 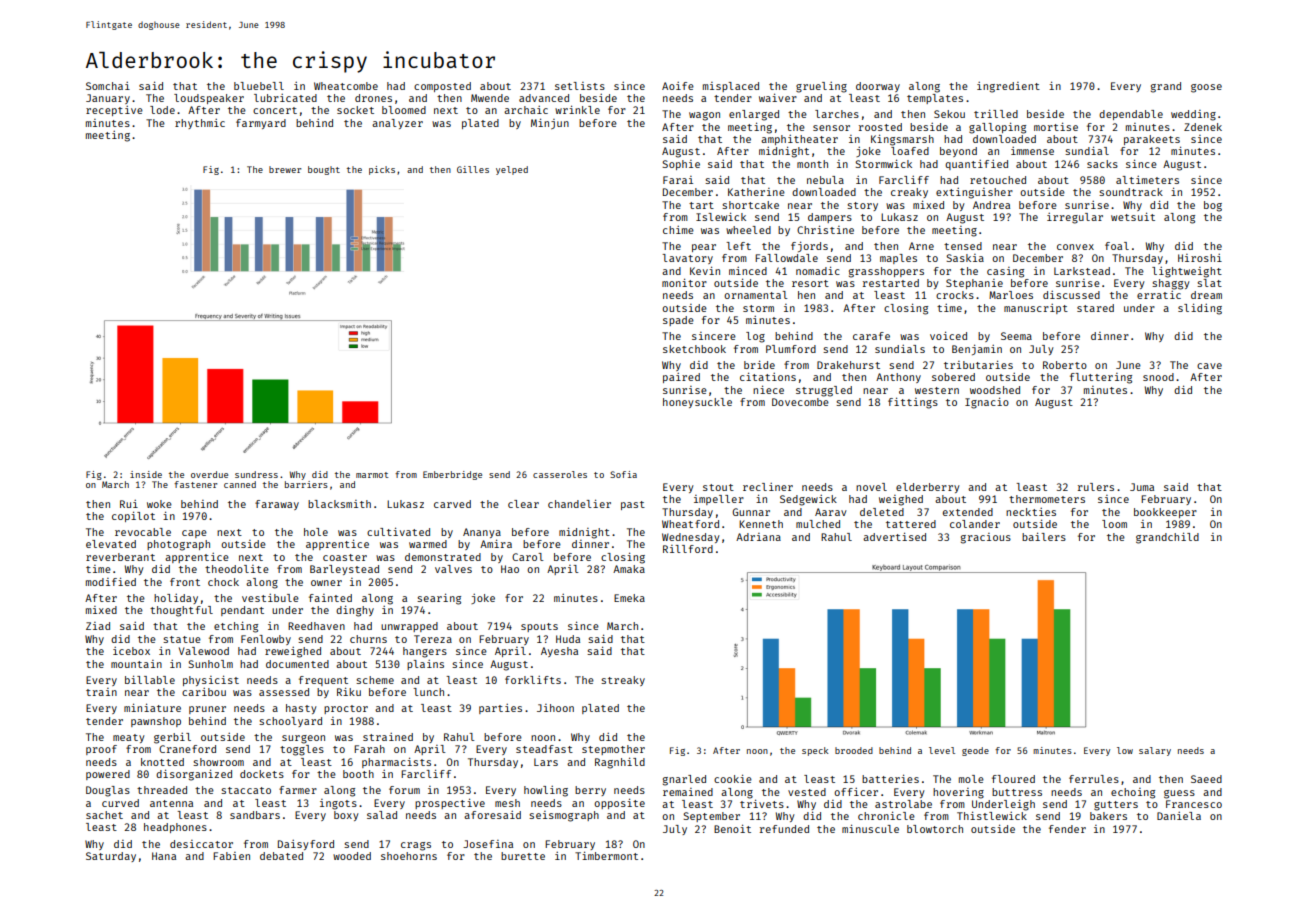 What do you see at coordinates (606, 855) in the screenshot?
I see `Timbermont` at bounding box center [606, 855].
